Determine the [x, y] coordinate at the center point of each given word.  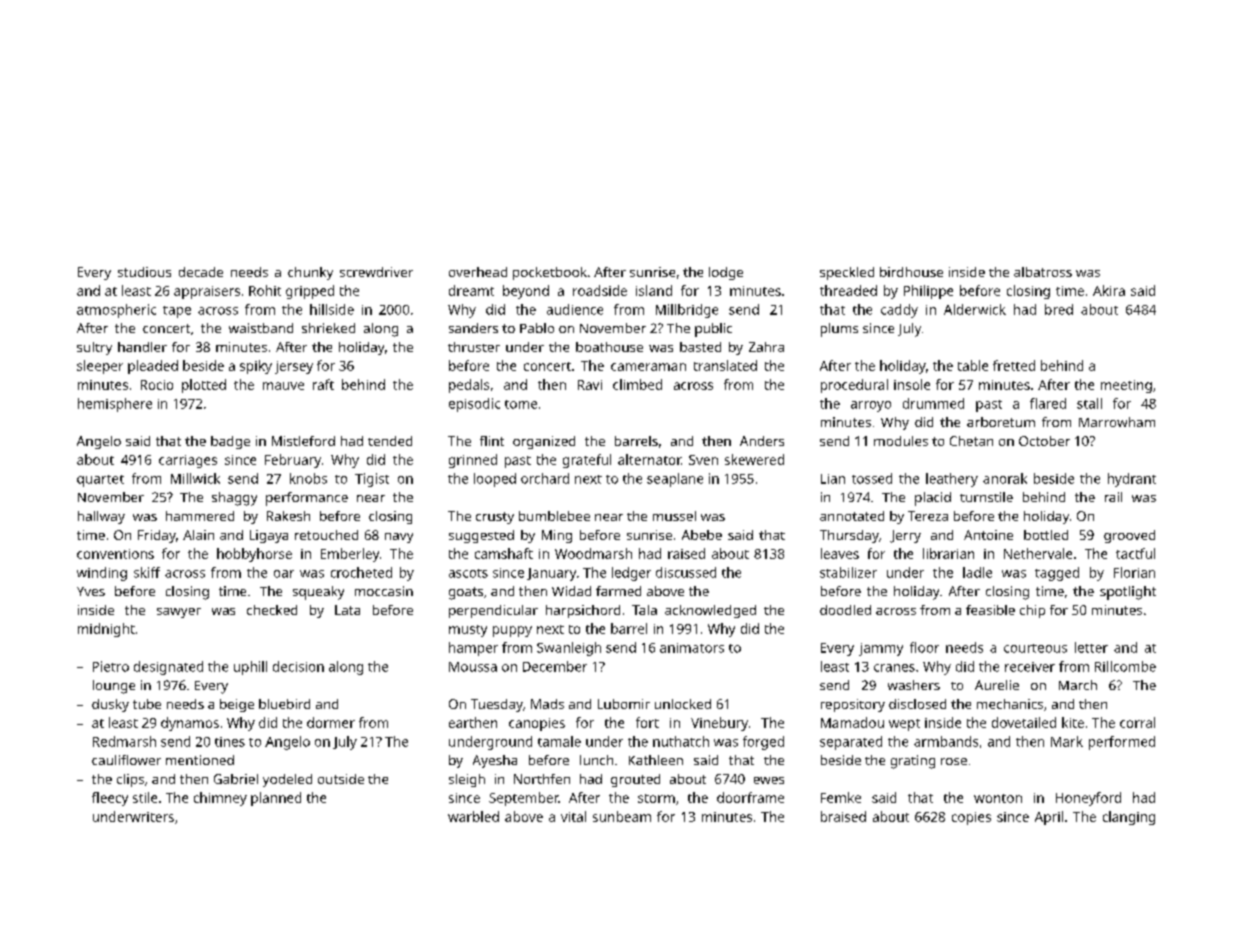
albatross [1043, 272]
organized [544, 442]
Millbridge [687, 311]
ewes [769, 780]
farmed [618, 591]
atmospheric [116, 311]
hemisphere [115, 405]
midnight [106, 630]
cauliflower [126, 760]
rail [1113, 497]
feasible [990, 610]
